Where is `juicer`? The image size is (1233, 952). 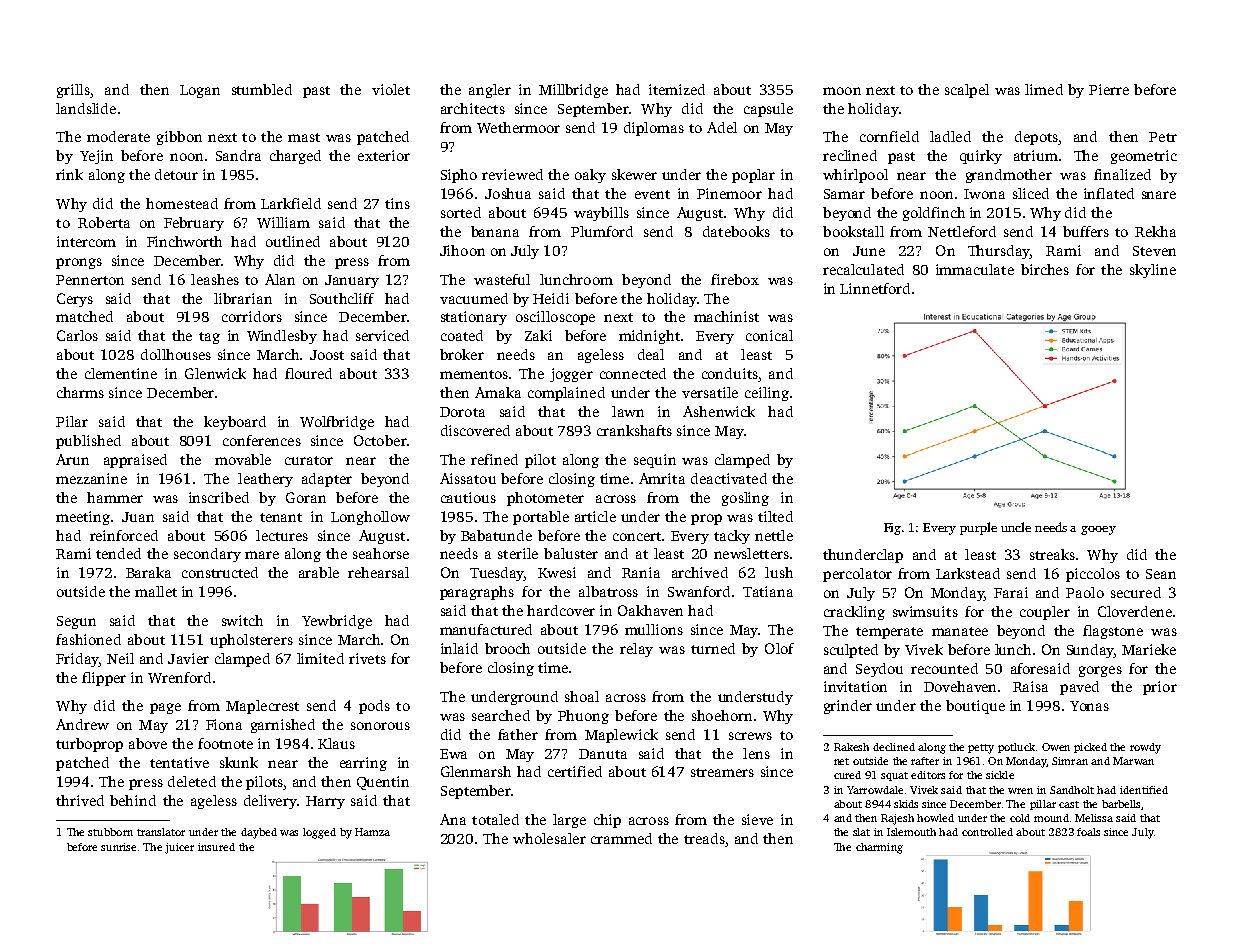
juicer is located at coordinates (179, 848).
